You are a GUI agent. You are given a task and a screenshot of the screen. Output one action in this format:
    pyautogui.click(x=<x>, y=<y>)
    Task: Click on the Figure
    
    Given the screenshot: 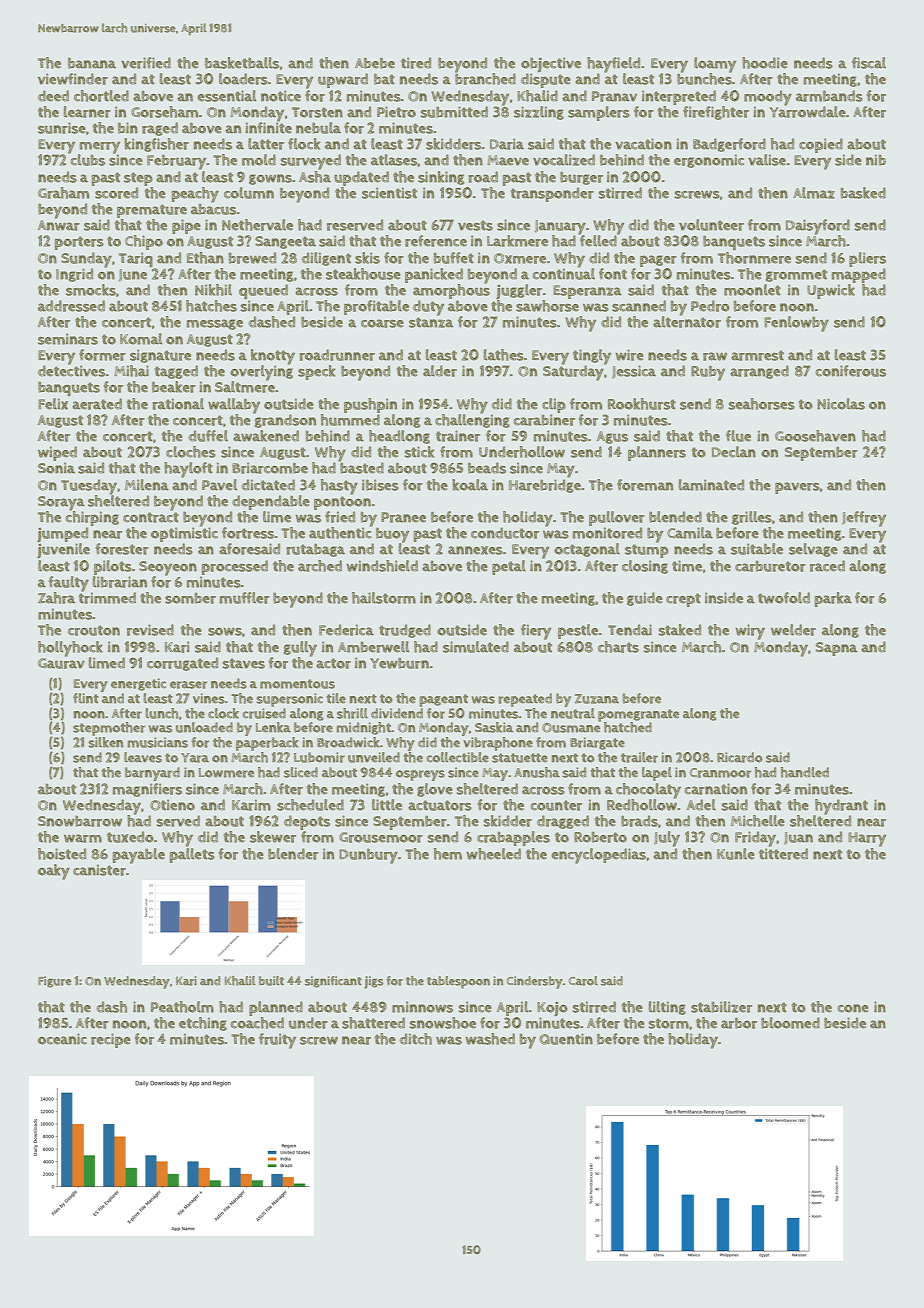 What is the action you would take?
    pyautogui.click(x=54, y=982)
